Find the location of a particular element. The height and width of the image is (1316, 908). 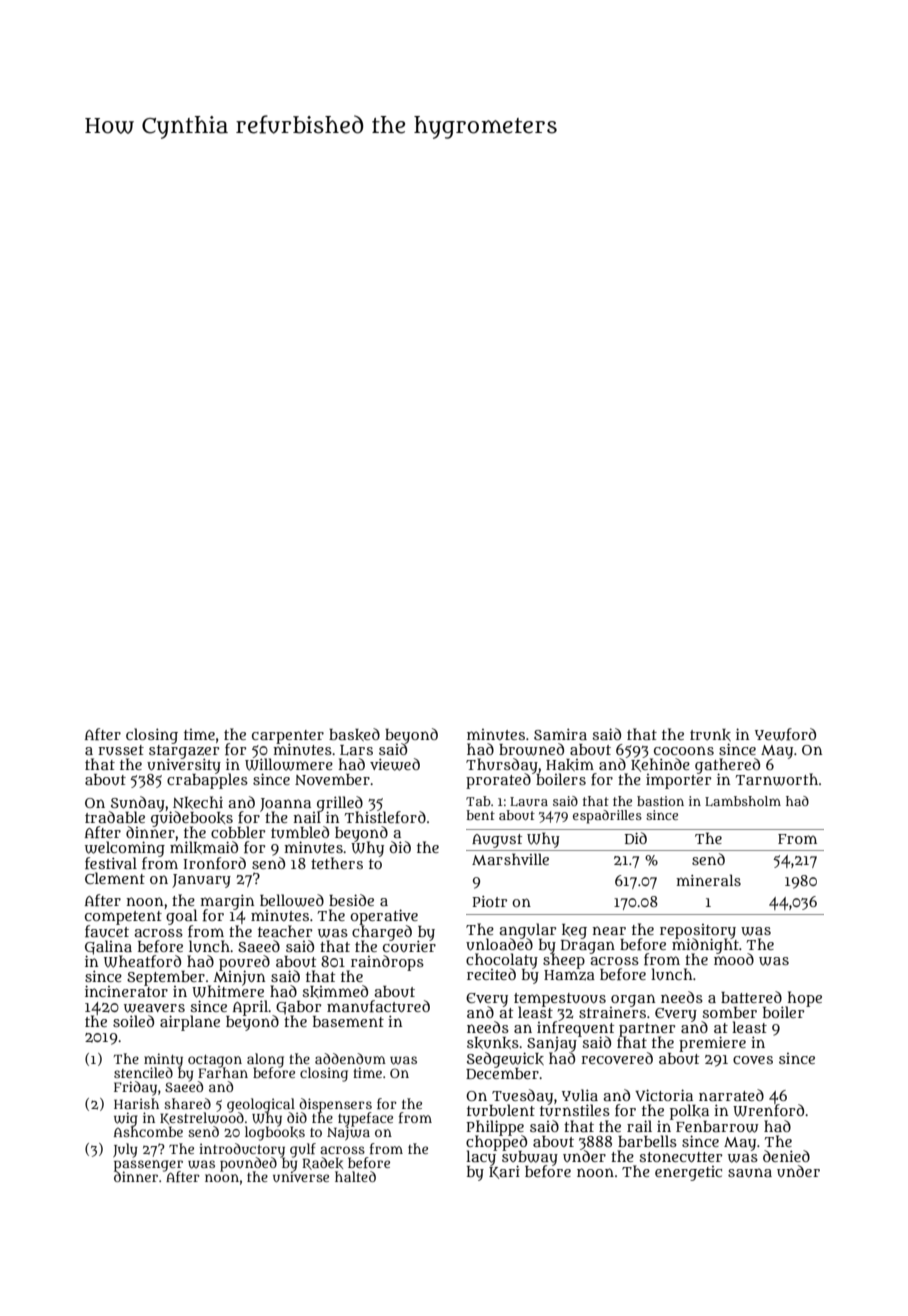

tempestuous is located at coordinates (560, 1000).
